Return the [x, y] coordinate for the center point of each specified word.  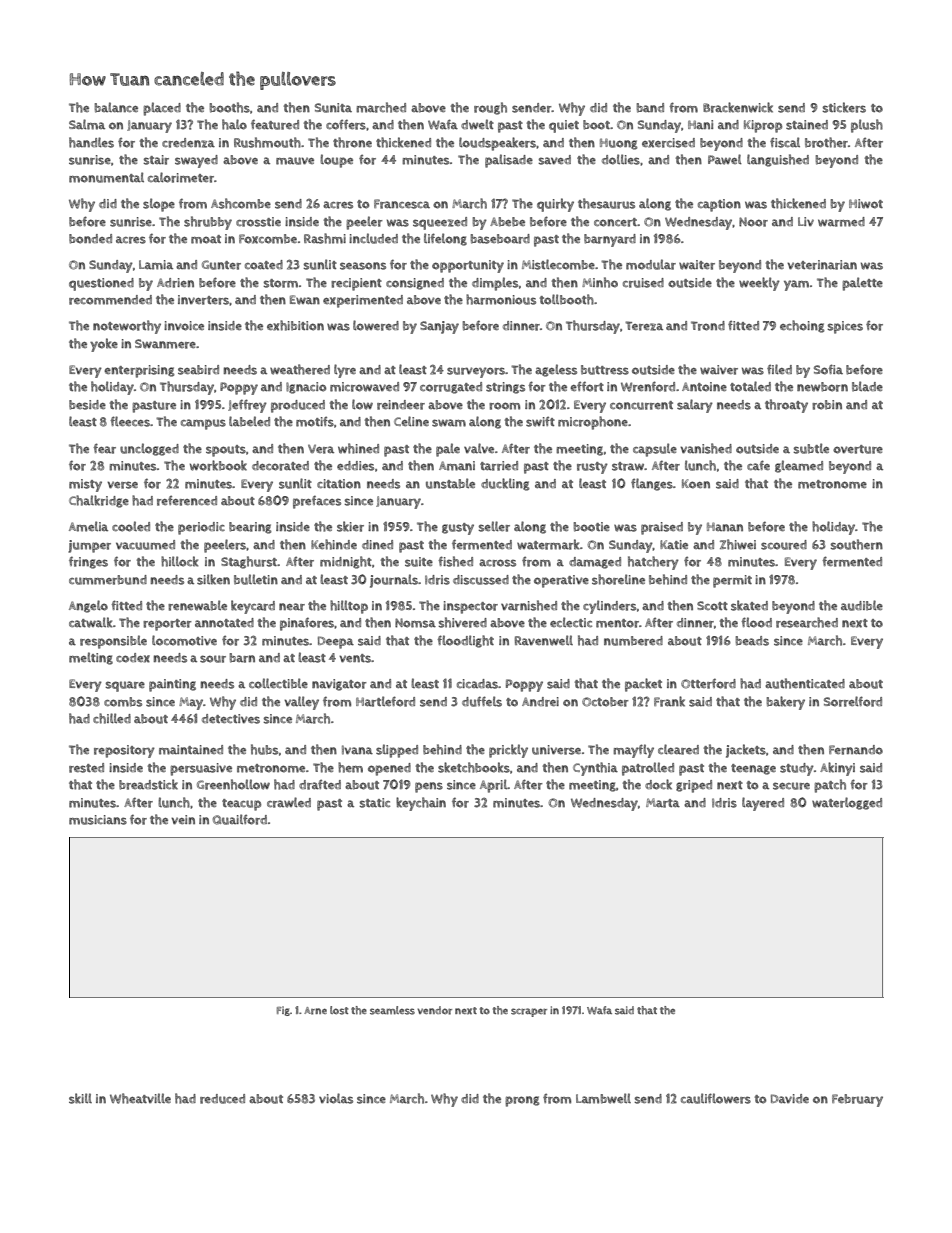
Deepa [336, 642]
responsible [113, 642]
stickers [844, 107]
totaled [750, 386]
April [493, 786]
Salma [87, 124]
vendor [434, 1010]
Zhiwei [738, 544]
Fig [283, 1011]
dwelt [477, 124]
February [857, 1100]
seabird [198, 370]
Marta [663, 803]
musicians [98, 820]
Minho [600, 282]
